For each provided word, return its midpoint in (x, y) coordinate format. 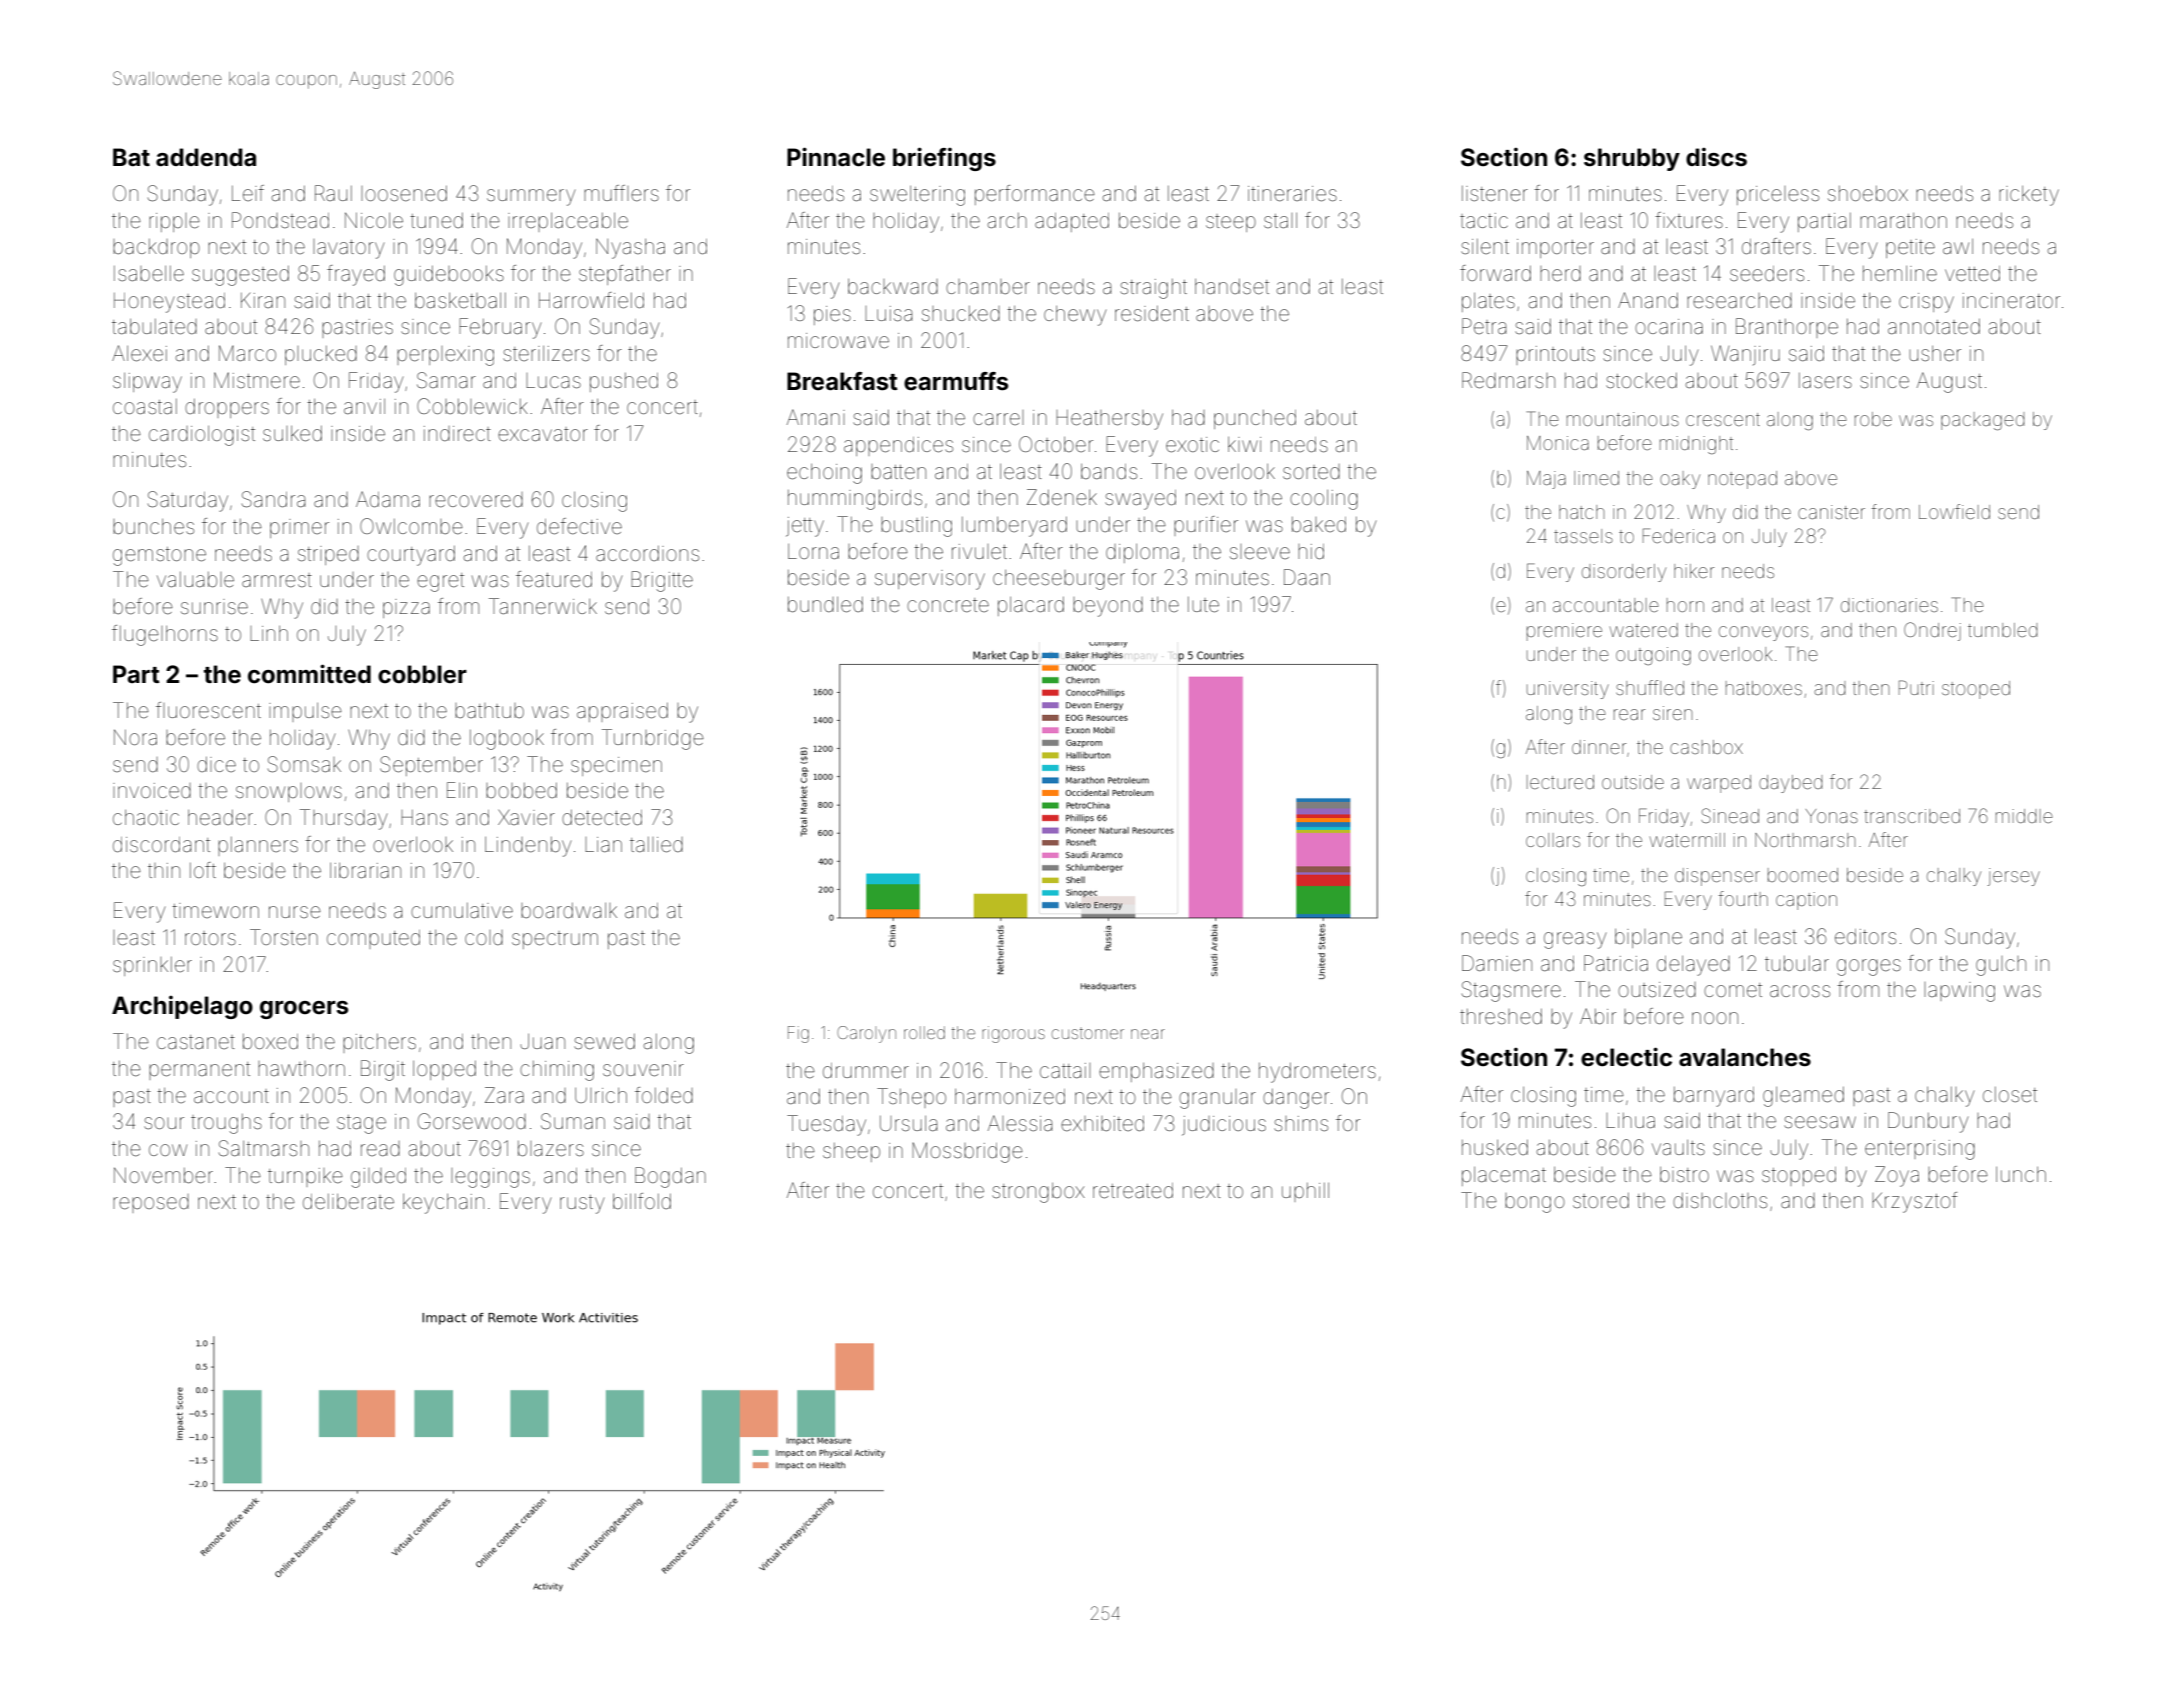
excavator (543, 434)
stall (1280, 220)
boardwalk (569, 910)
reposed (151, 1203)
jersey (2013, 877)
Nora (135, 737)
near (1148, 1034)
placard (1031, 606)
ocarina (1669, 326)
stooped (1976, 690)
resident (1152, 314)
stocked (1641, 381)
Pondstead (280, 220)
